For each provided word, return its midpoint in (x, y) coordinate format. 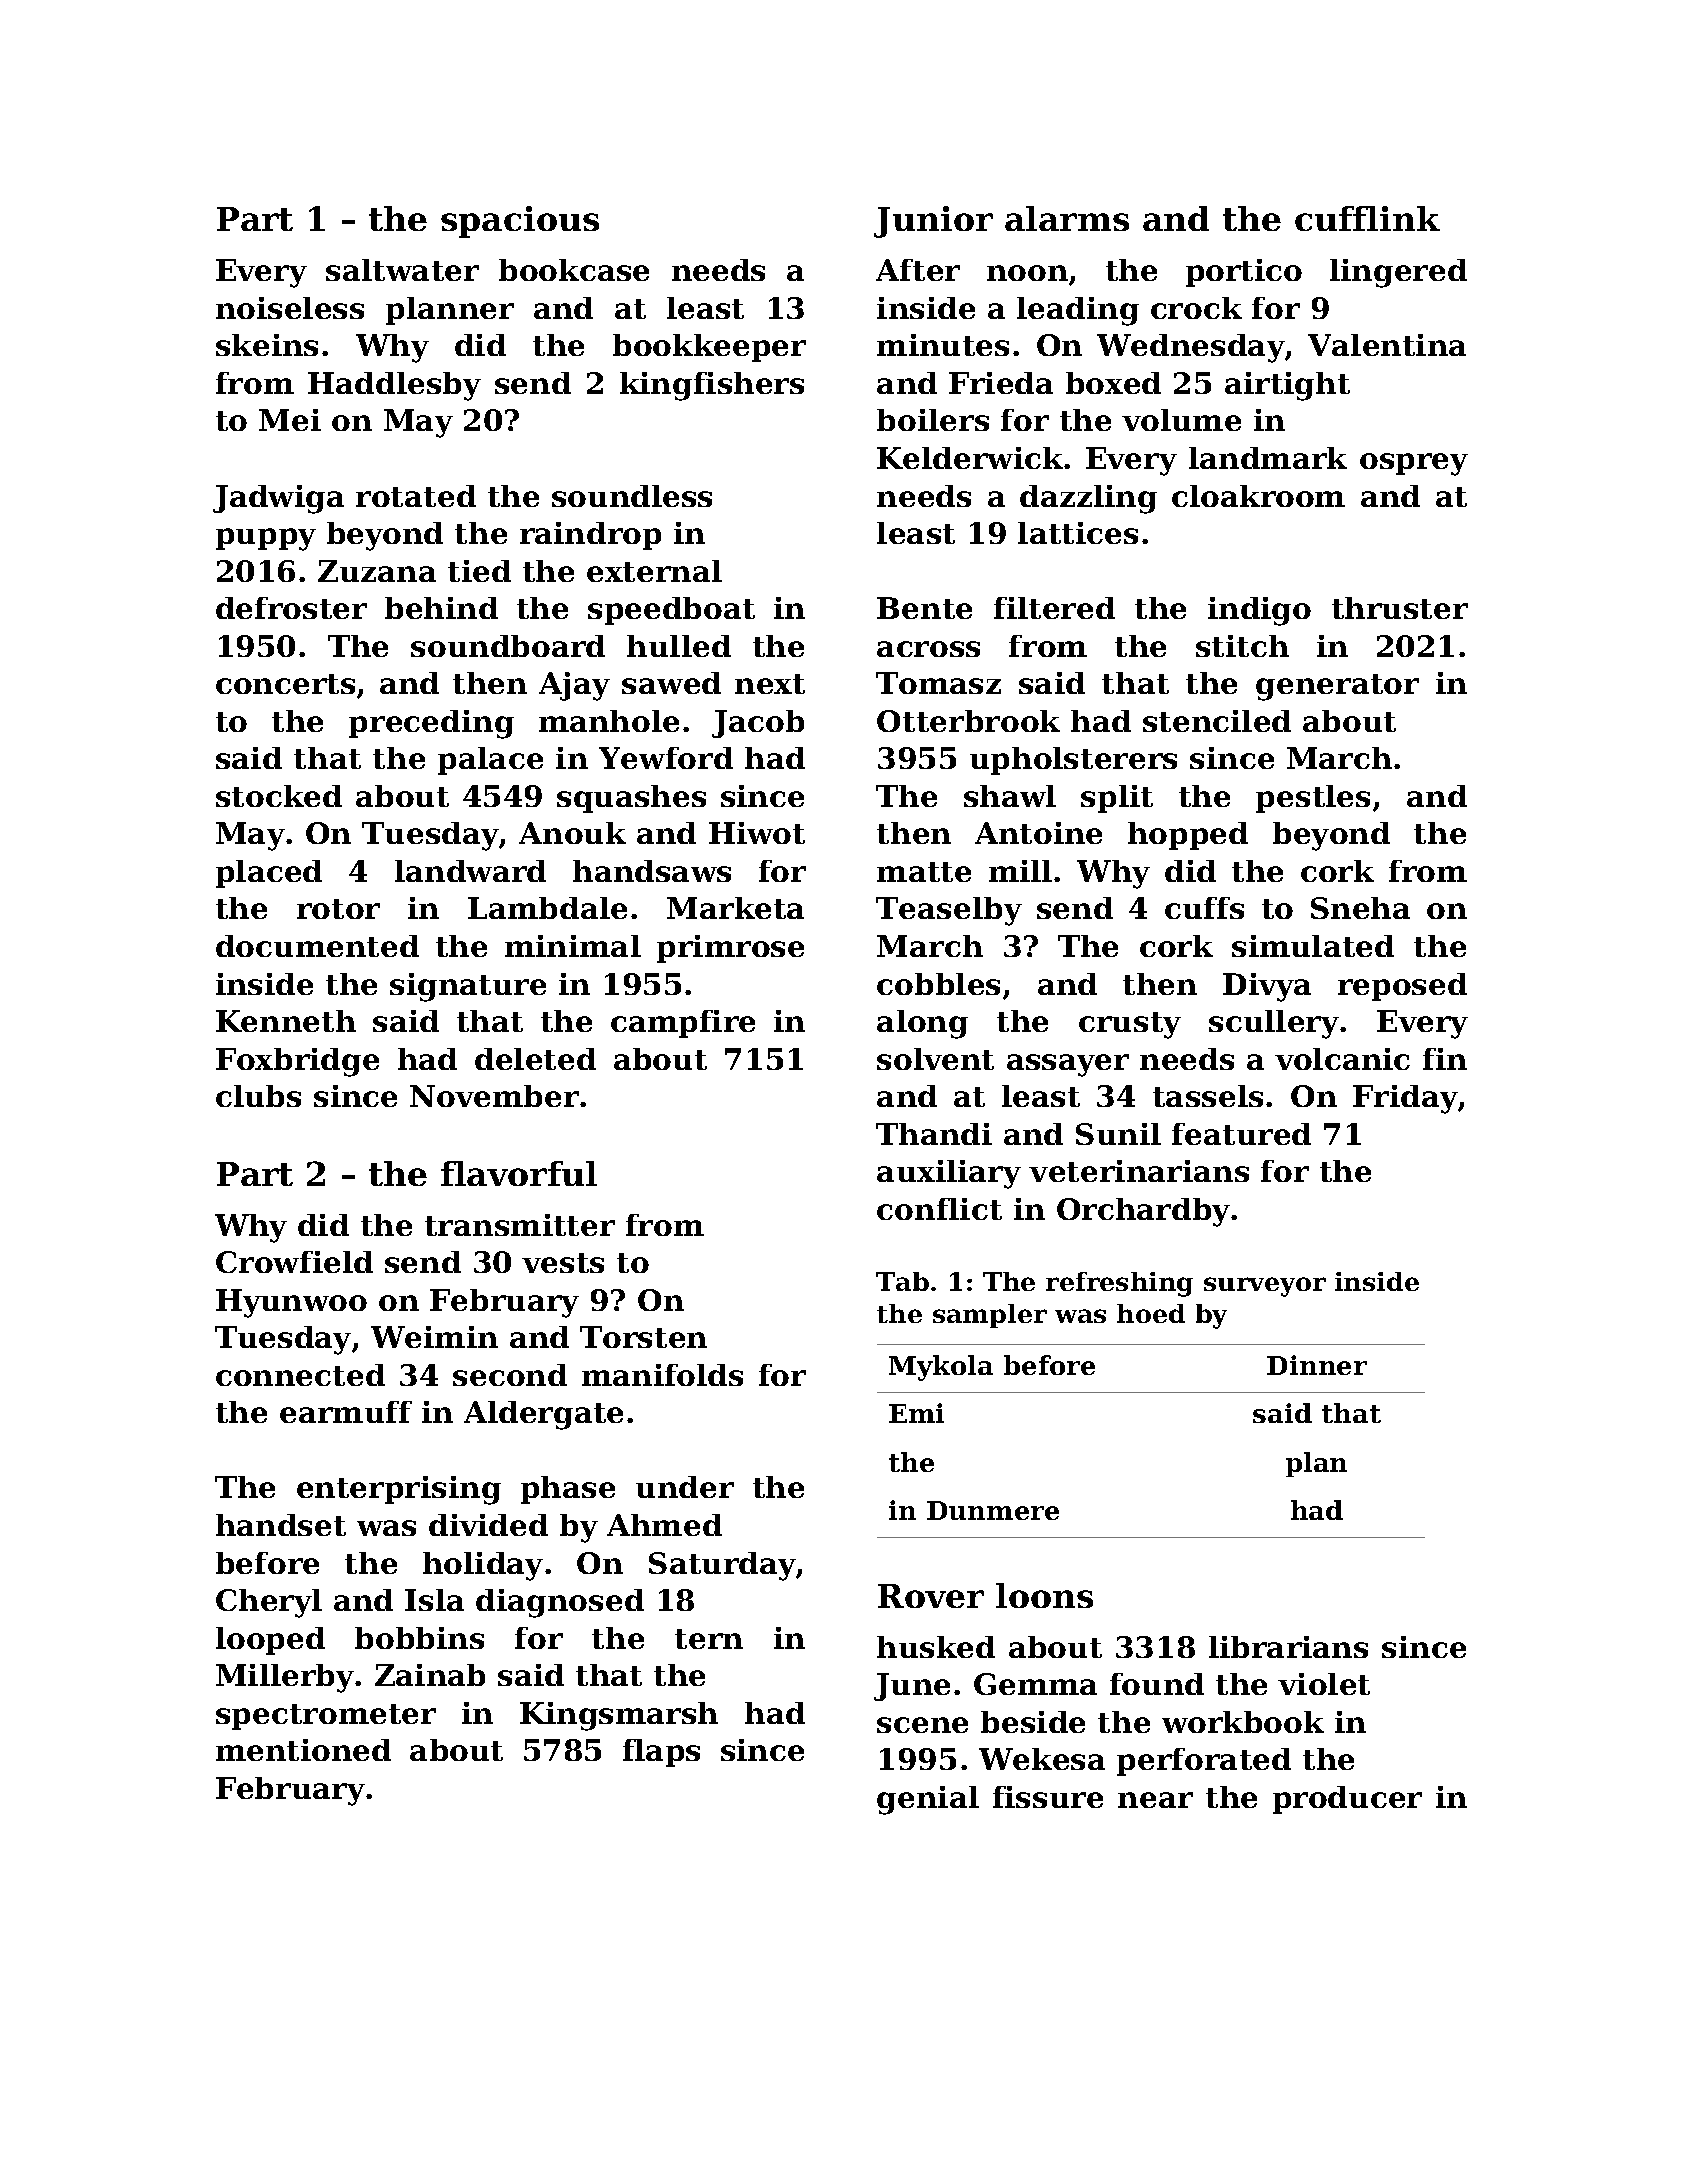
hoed (1151, 1313)
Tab (902, 1281)
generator (1337, 687)
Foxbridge (297, 1062)
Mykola (941, 1368)
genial (928, 1800)
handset (281, 1525)
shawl (1010, 796)
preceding (431, 724)
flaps (661, 1753)
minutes (943, 345)
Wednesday (1191, 348)
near (1155, 1800)
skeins (267, 345)
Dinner (1317, 1365)
